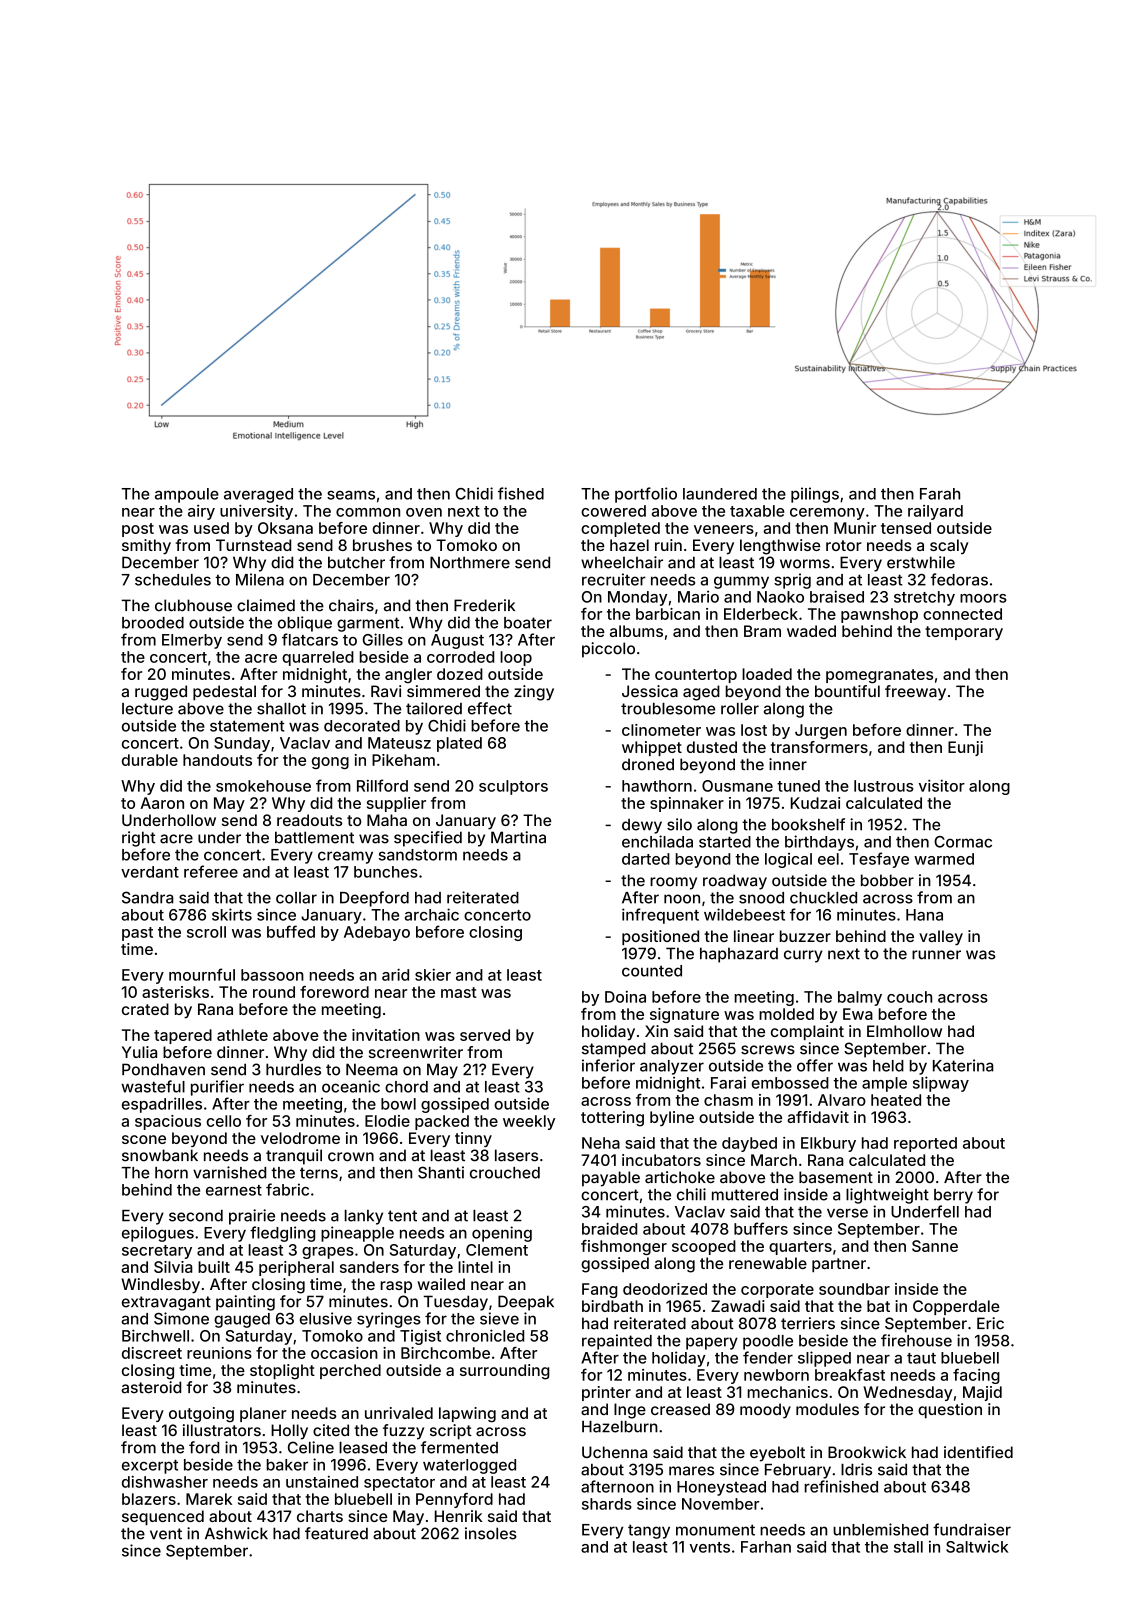  I want to click on payable, so click(611, 1179).
